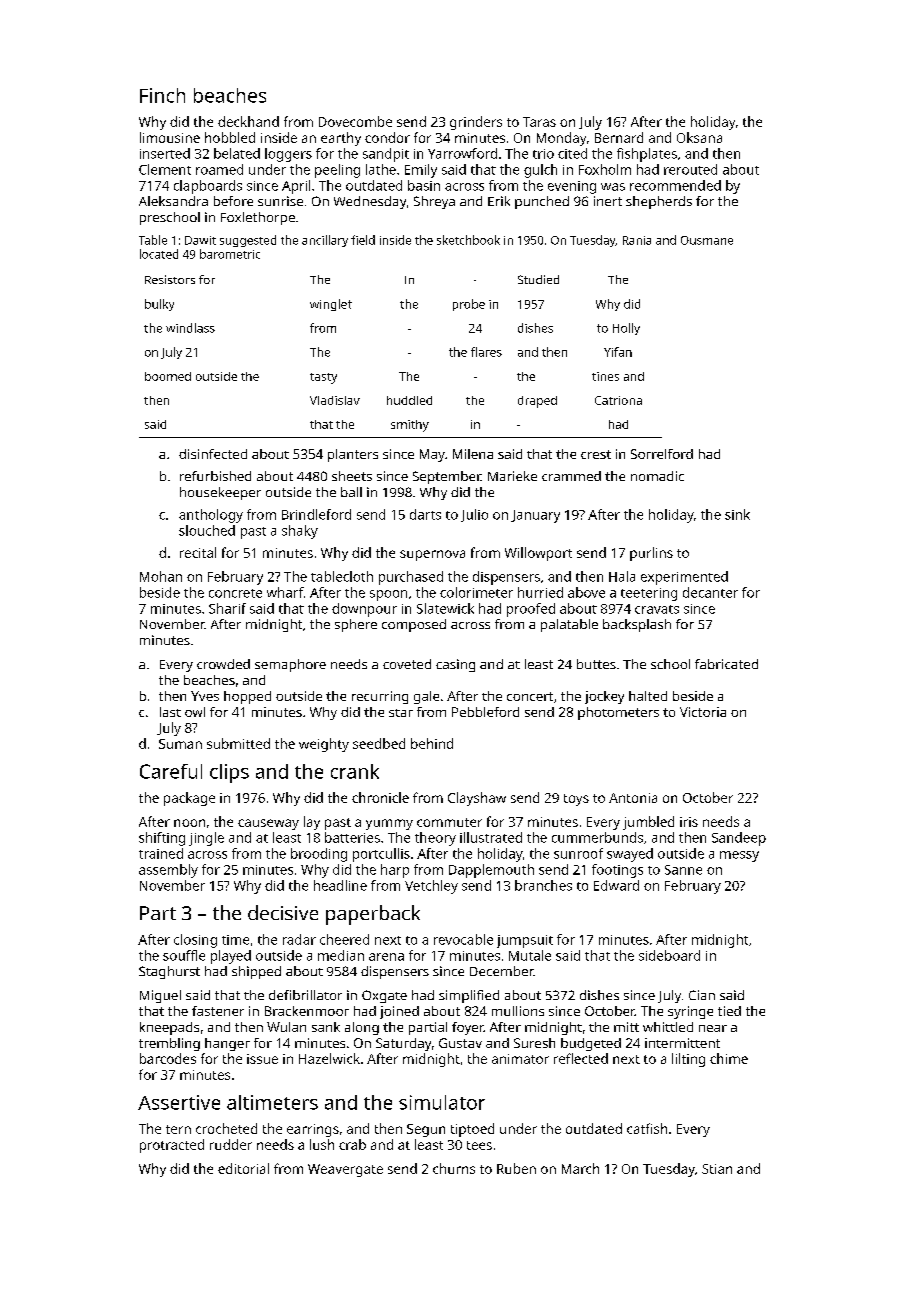 The image size is (908, 1316). What do you see at coordinates (243, 1168) in the image?
I see `editorial` at bounding box center [243, 1168].
